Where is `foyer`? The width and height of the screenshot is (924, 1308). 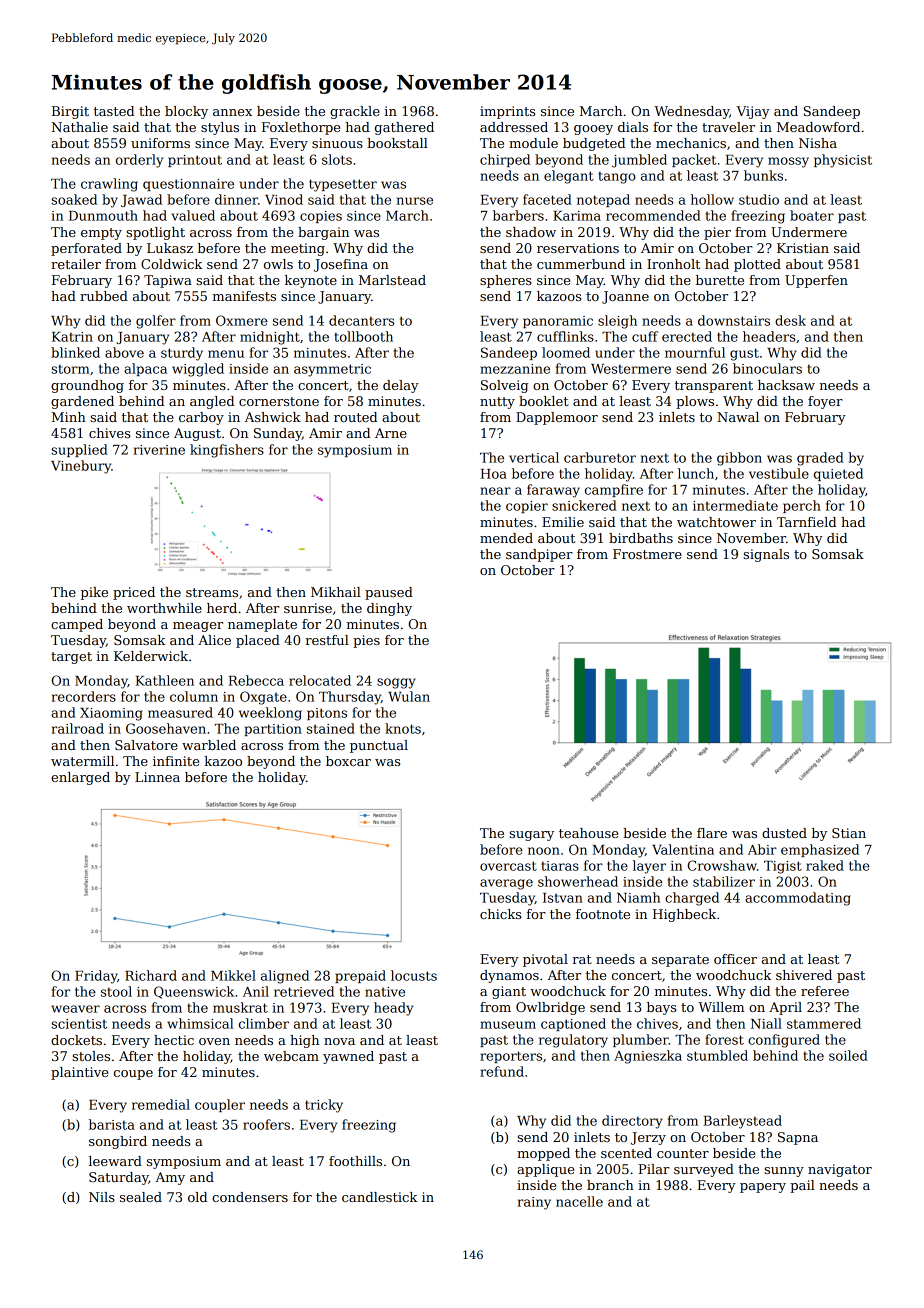
foyer is located at coordinates (825, 402).
